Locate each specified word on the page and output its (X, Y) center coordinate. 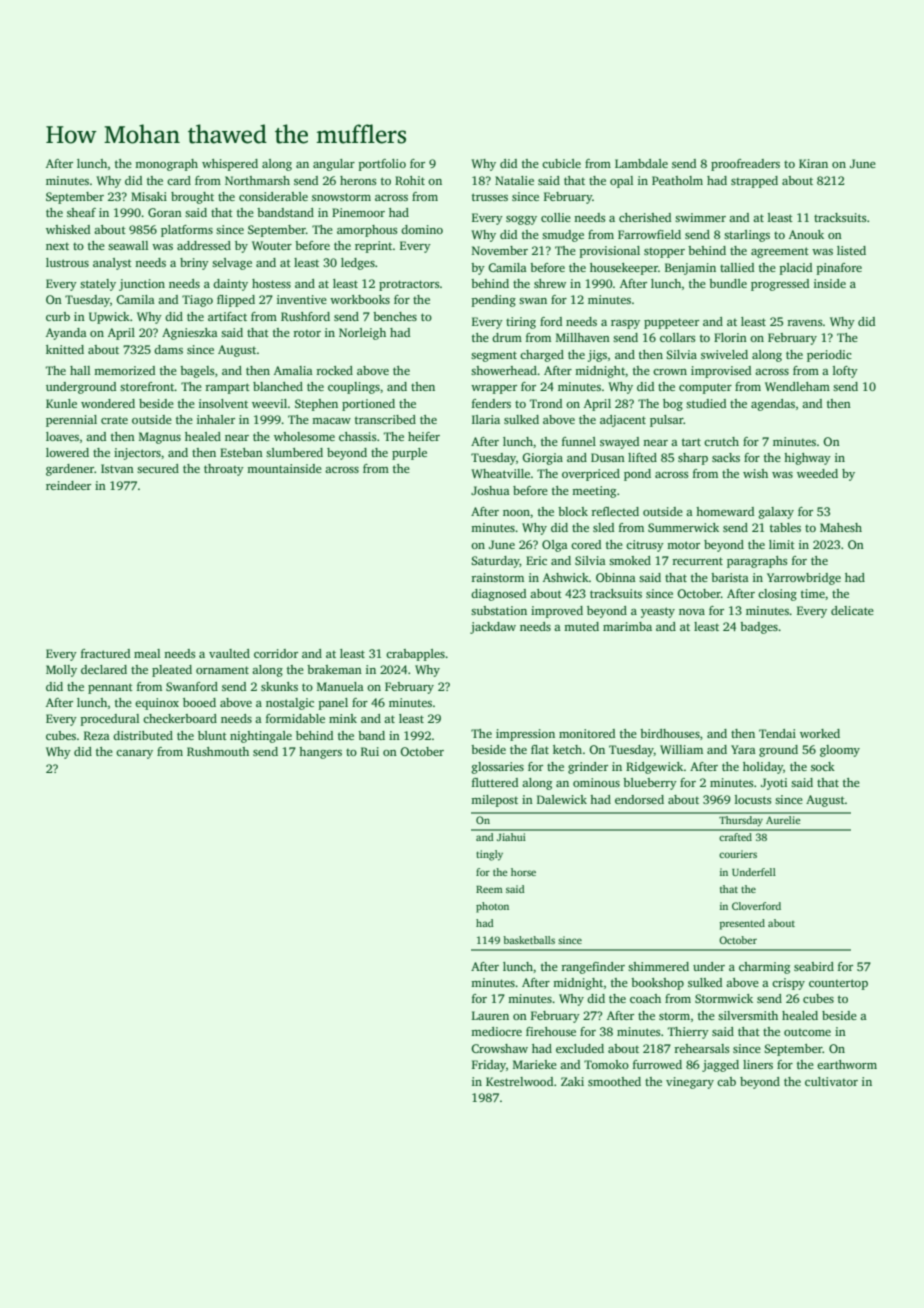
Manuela (340, 686)
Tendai (777, 733)
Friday (489, 1066)
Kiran (813, 163)
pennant (110, 688)
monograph (166, 165)
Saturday (495, 562)
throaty (224, 470)
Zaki (572, 1081)
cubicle (561, 163)
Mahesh (841, 527)
